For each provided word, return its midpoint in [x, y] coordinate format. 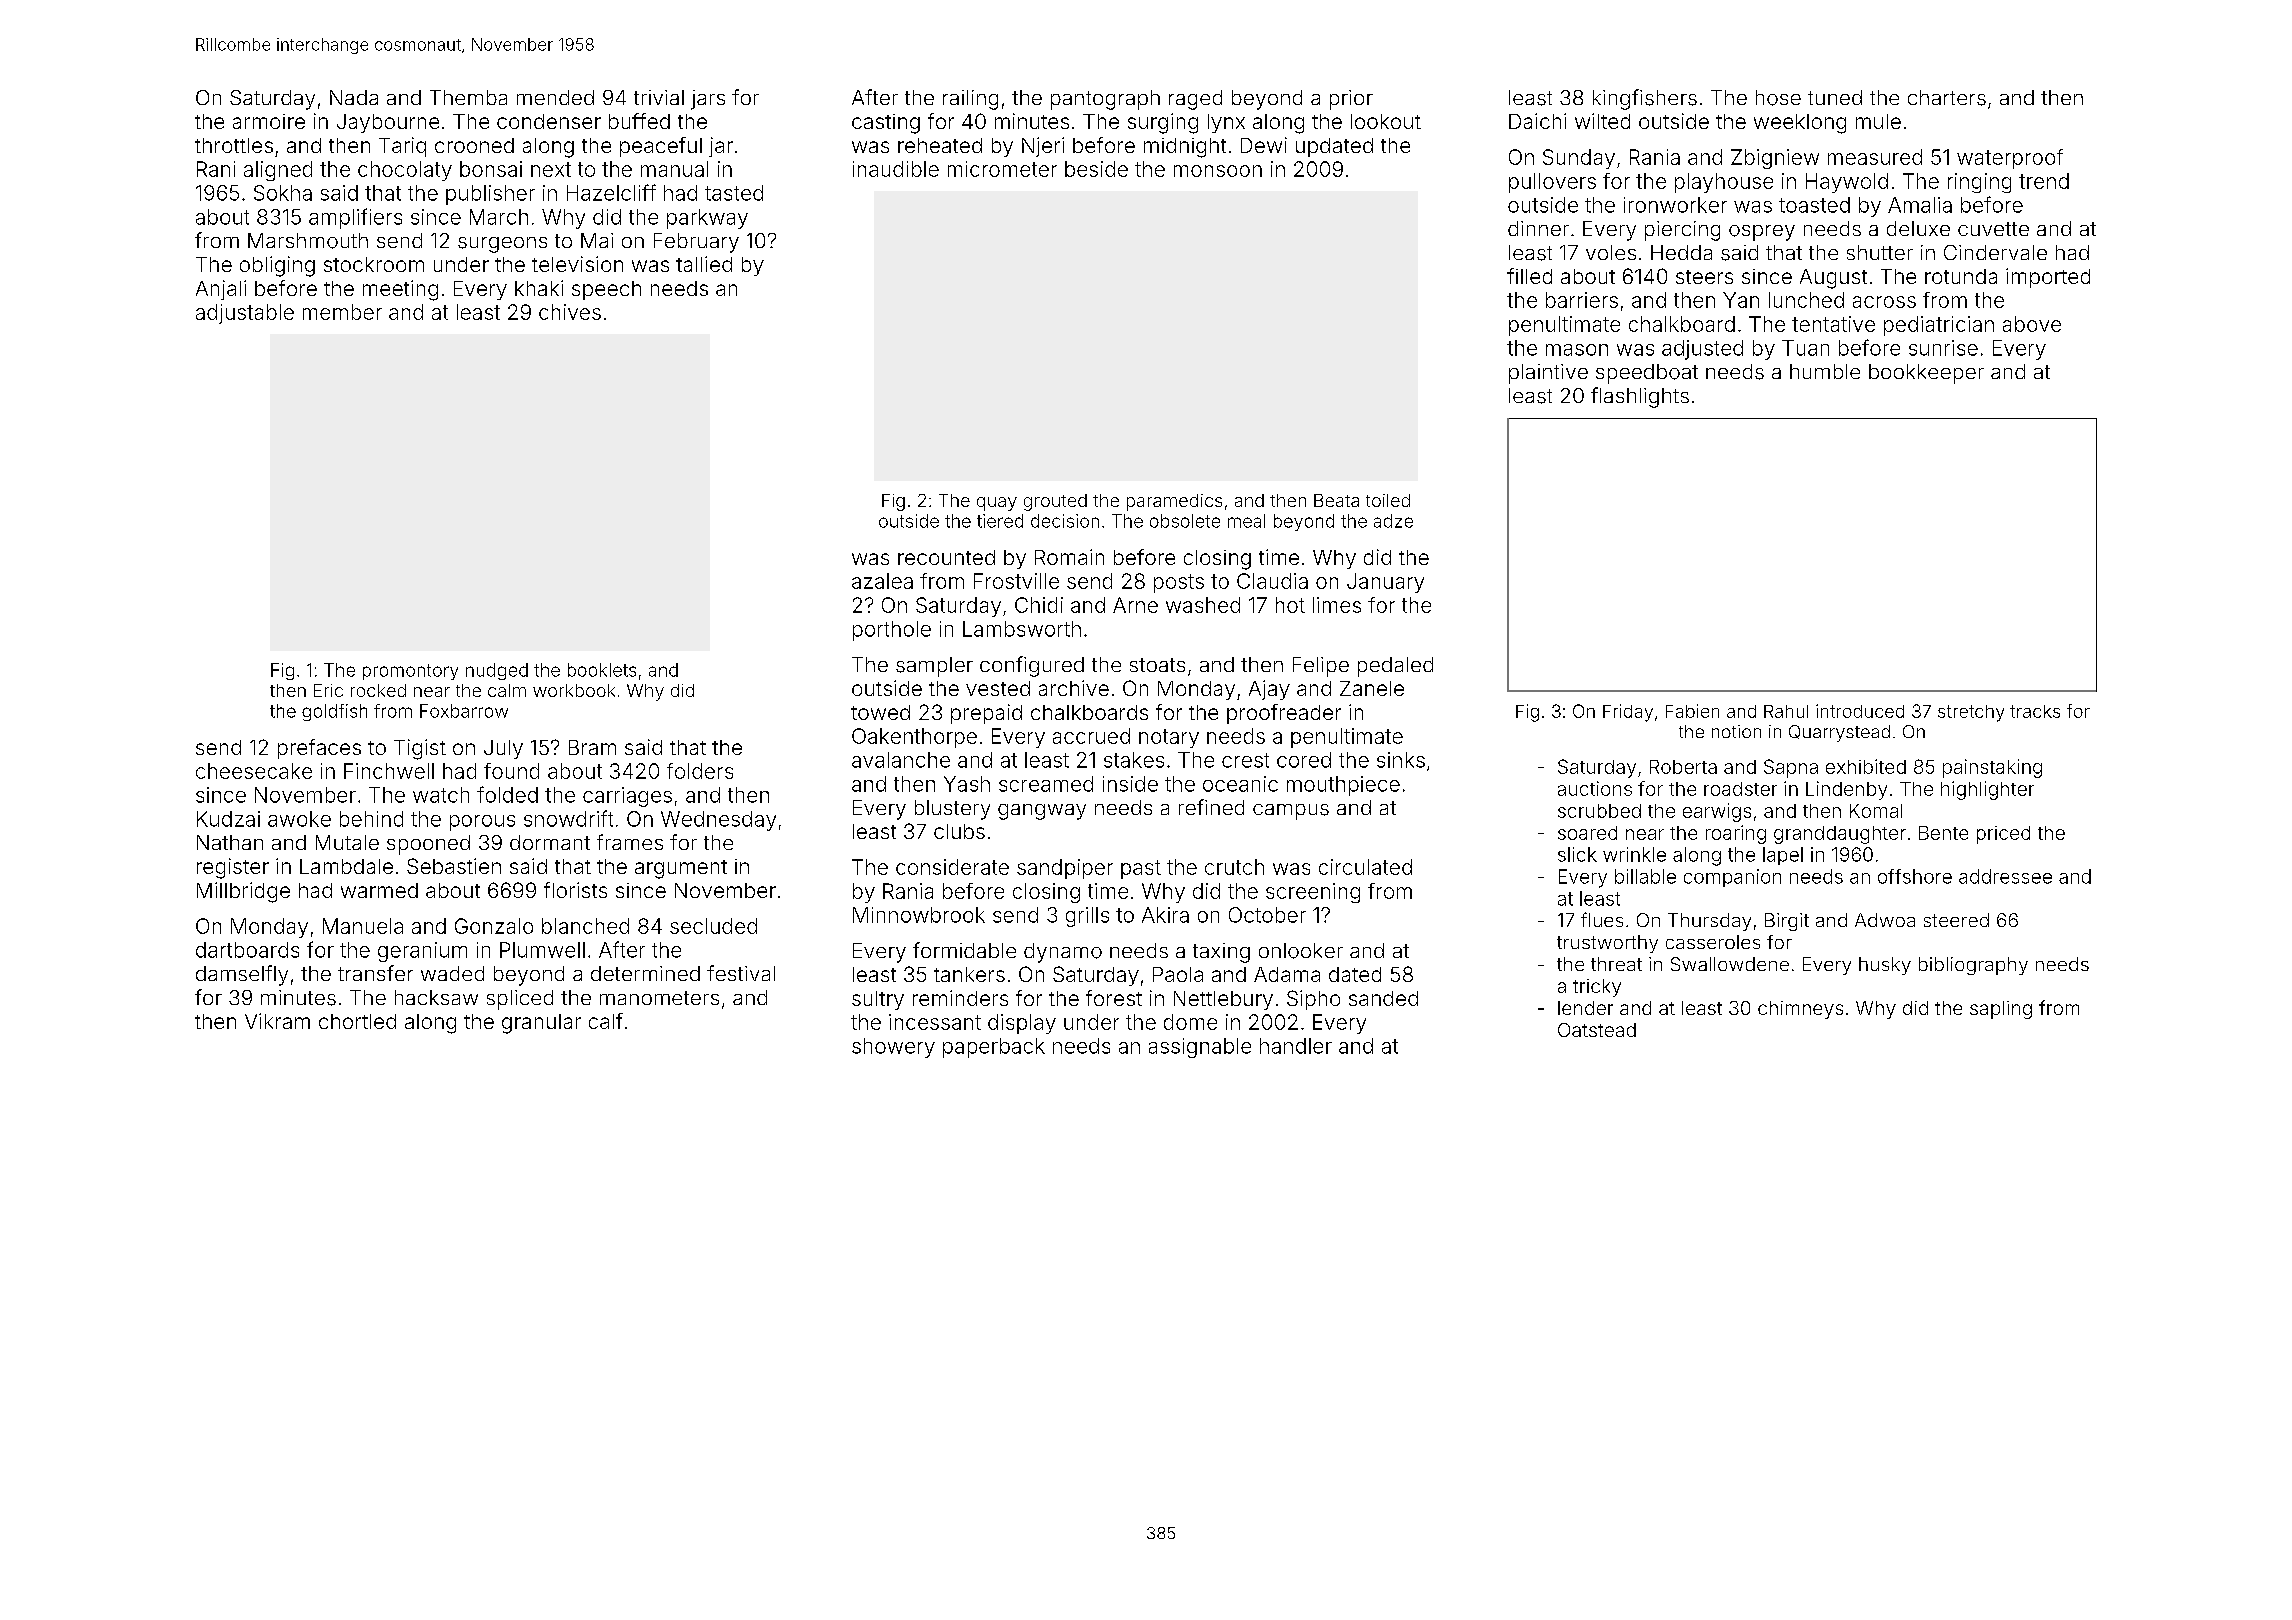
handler [1296, 1046]
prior [1351, 100]
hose [1778, 98]
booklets [602, 670]
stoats [1157, 665]
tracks [2035, 711]
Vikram [277, 1021]
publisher [490, 195]
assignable [1200, 1048]
